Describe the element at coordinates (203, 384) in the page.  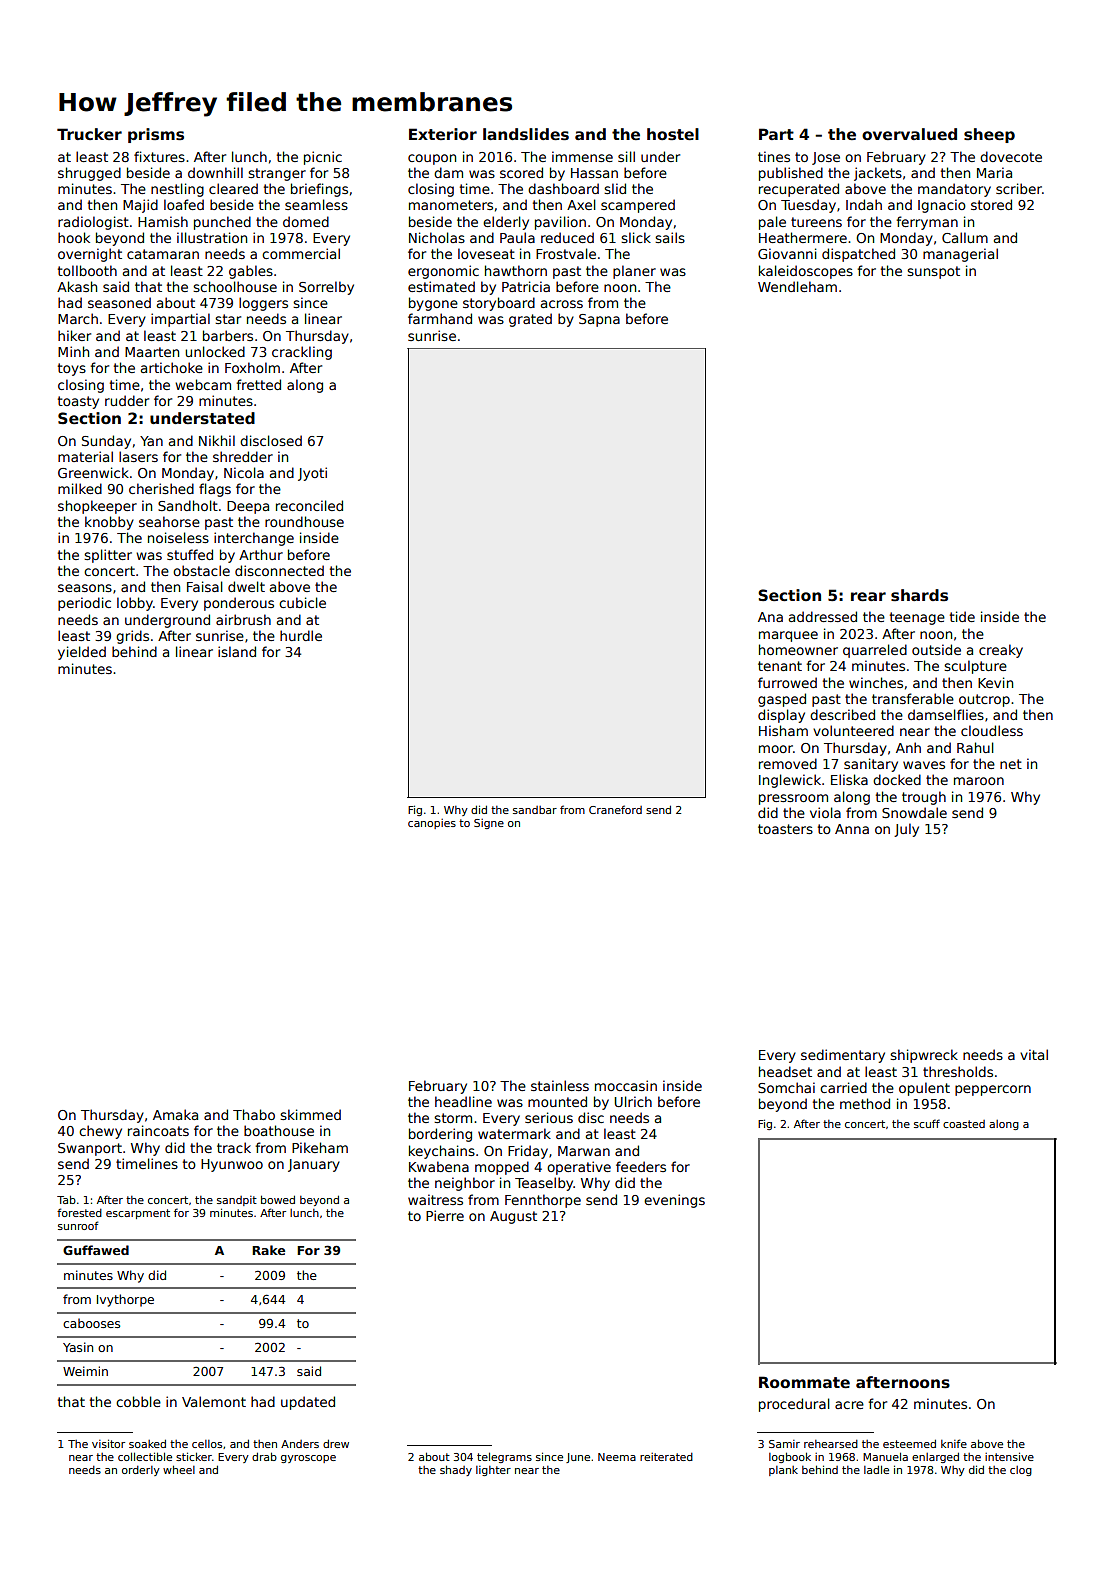
I see `webcam` at that location.
